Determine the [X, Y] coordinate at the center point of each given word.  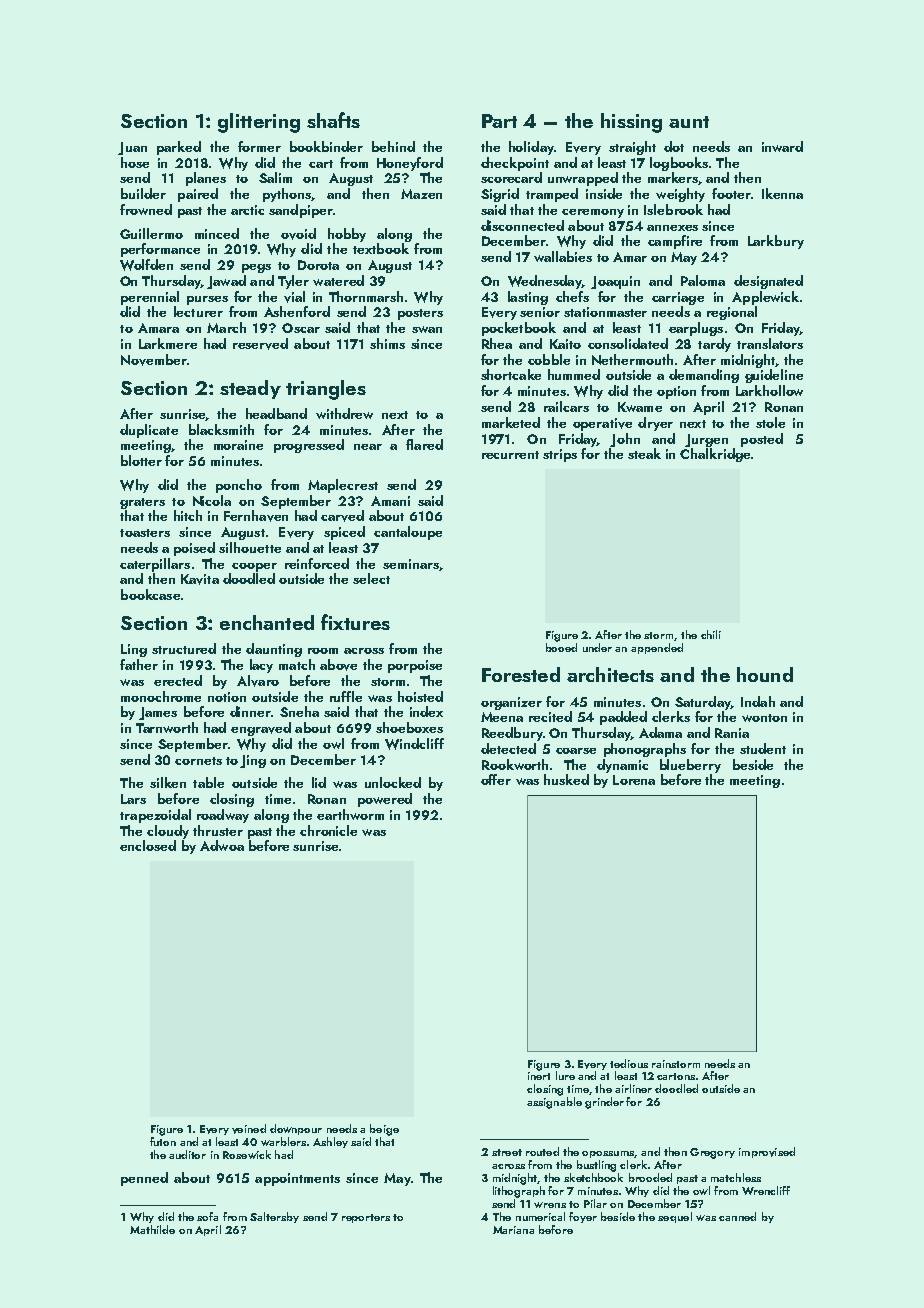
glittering [259, 123]
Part [499, 121]
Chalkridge [715, 455]
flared [424, 444]
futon [163, 1141]
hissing [631, 123]
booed [561, 647]
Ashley [330, 1142]
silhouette [250, 547]
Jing [253, 761]
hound [765, 674]
